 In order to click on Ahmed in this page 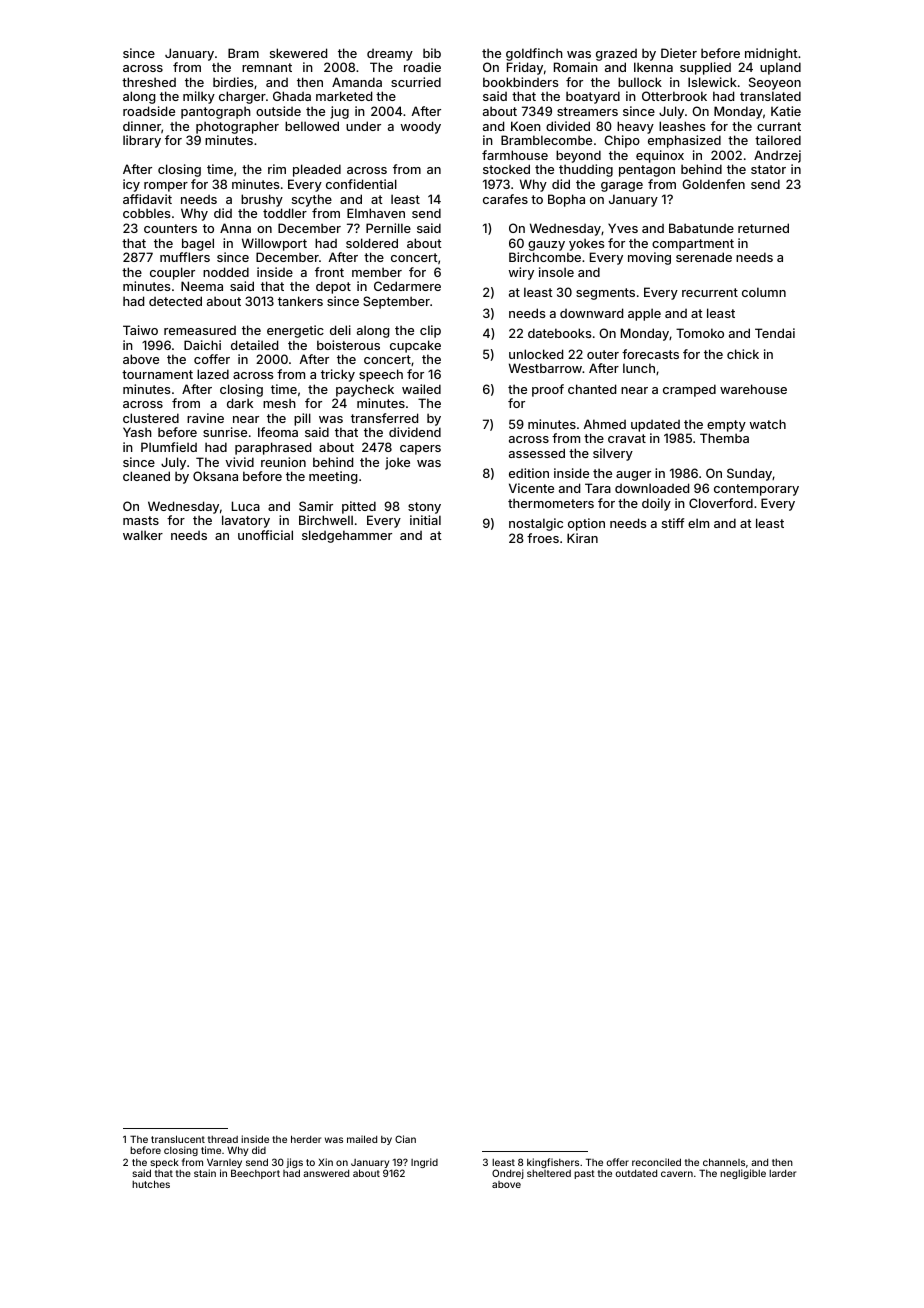, I will do `click(605, 424)`.
